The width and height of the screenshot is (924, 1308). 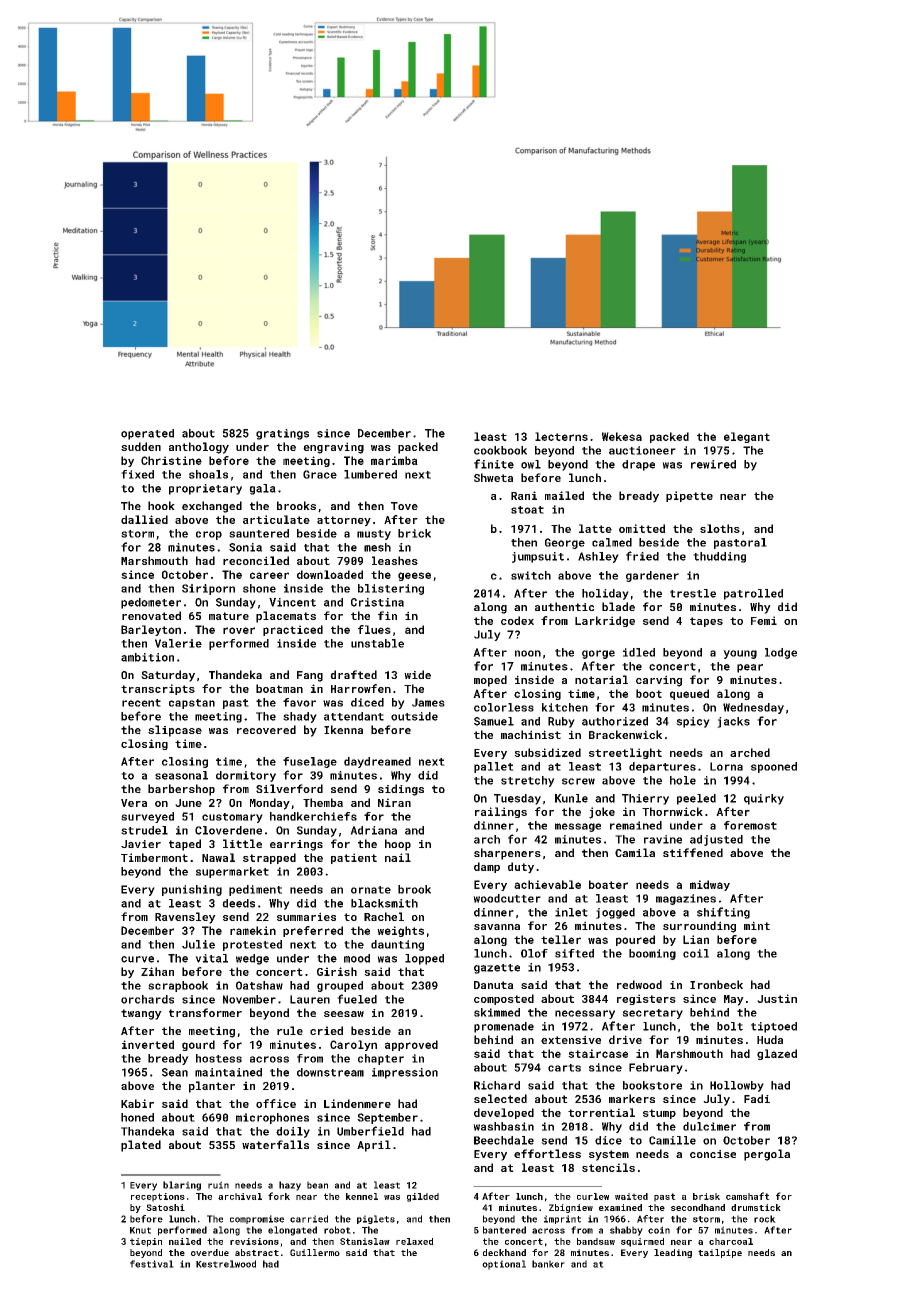 What do you see at coordinates (137, 474) in the screenshot?
I see `fixed` at bounding box center [137, 474].
